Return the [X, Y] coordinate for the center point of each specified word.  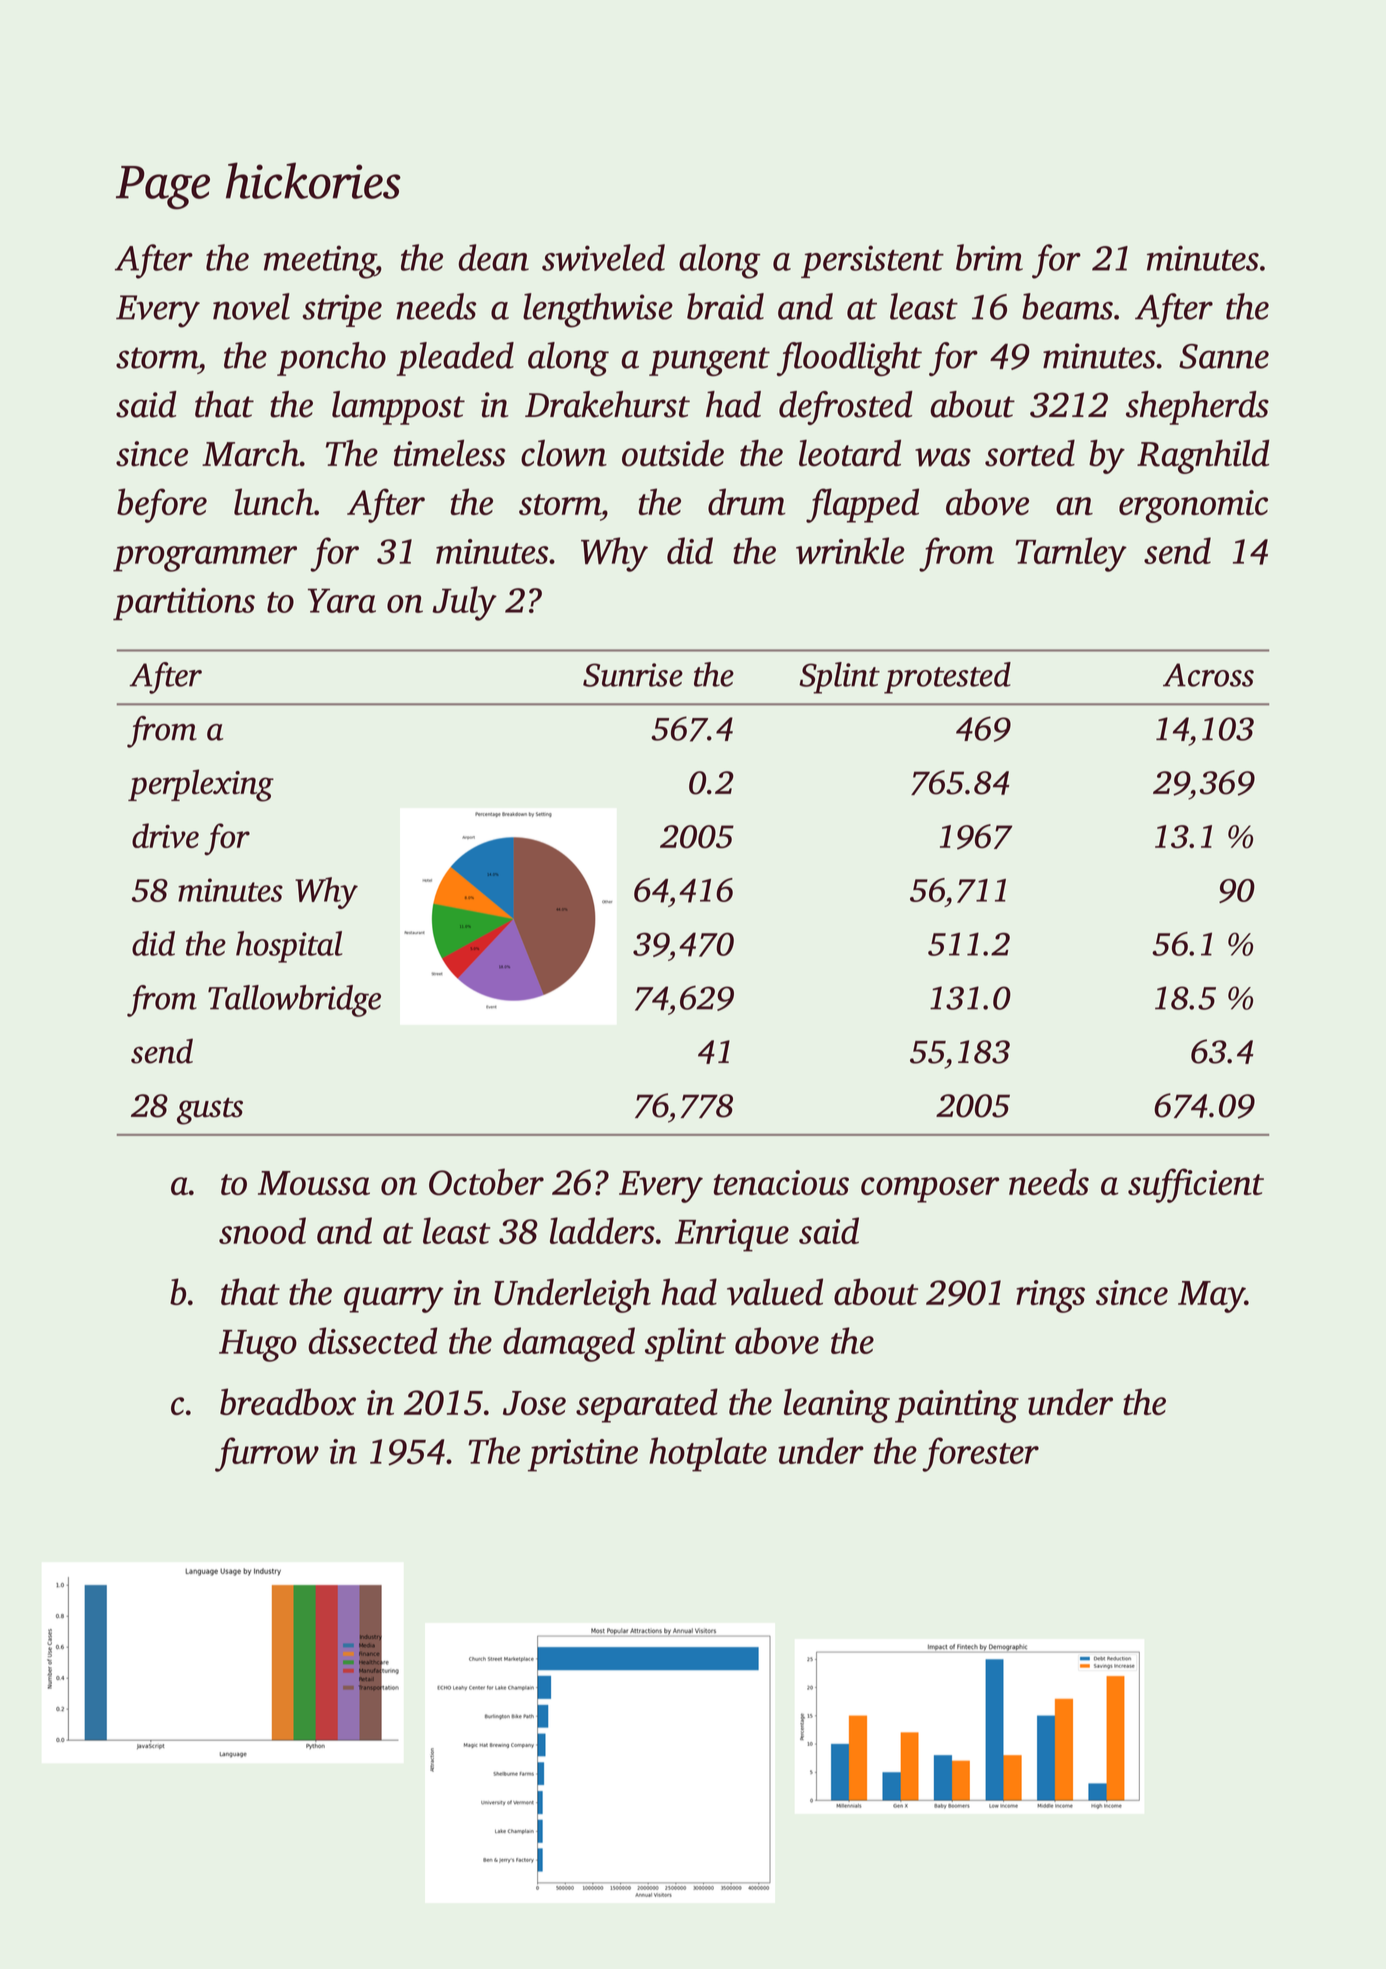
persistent [872, 261]
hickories [313, 180]
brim [989, 257]
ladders [602, 1230]
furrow [267, 1454]
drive [165, 835]
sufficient [1196, 1185]
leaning [837, 1405]
